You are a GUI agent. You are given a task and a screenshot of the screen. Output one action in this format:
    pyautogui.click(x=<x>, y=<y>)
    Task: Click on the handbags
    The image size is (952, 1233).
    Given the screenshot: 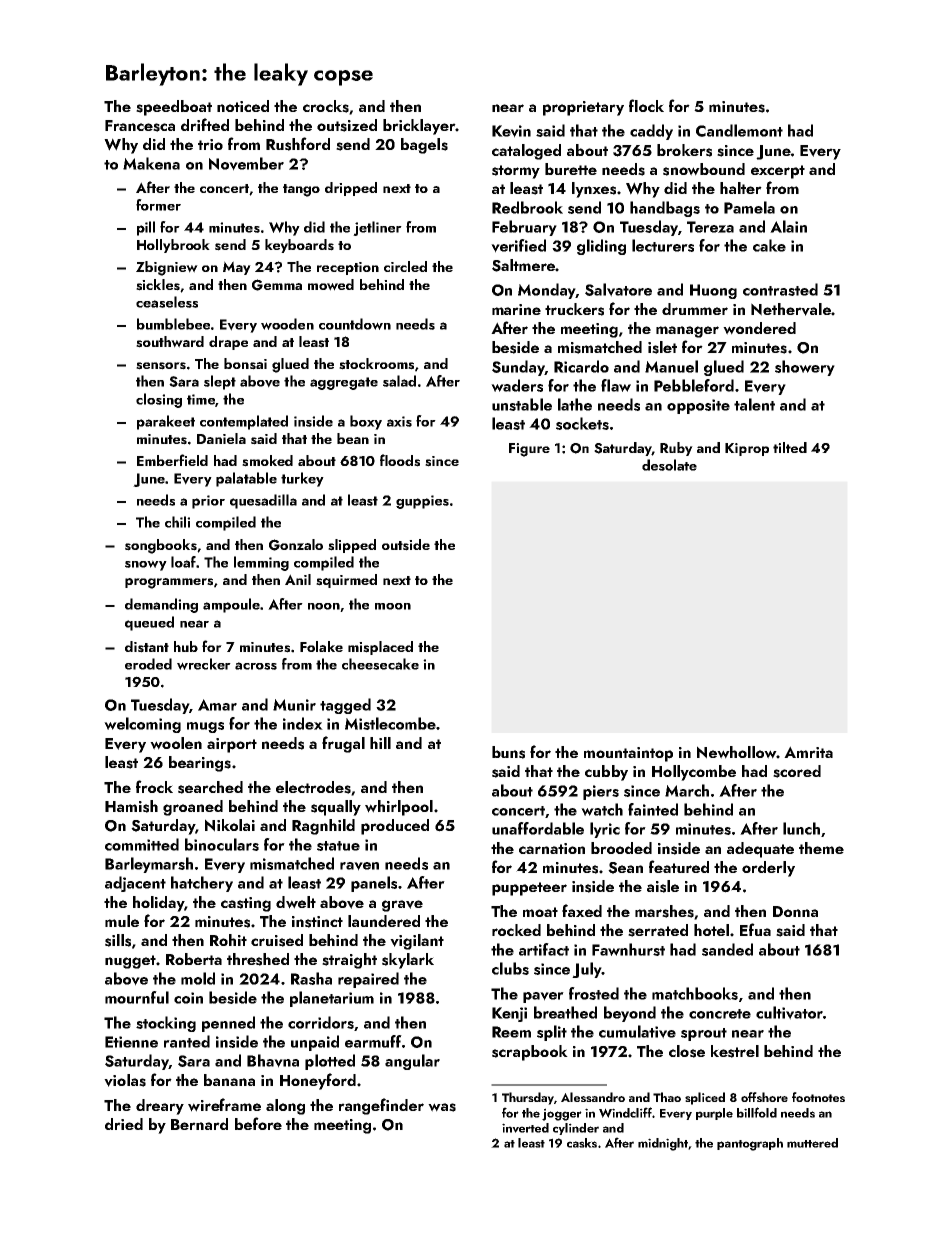 What is the action you would take?
    pyautogui.click(x=665, y=209)
